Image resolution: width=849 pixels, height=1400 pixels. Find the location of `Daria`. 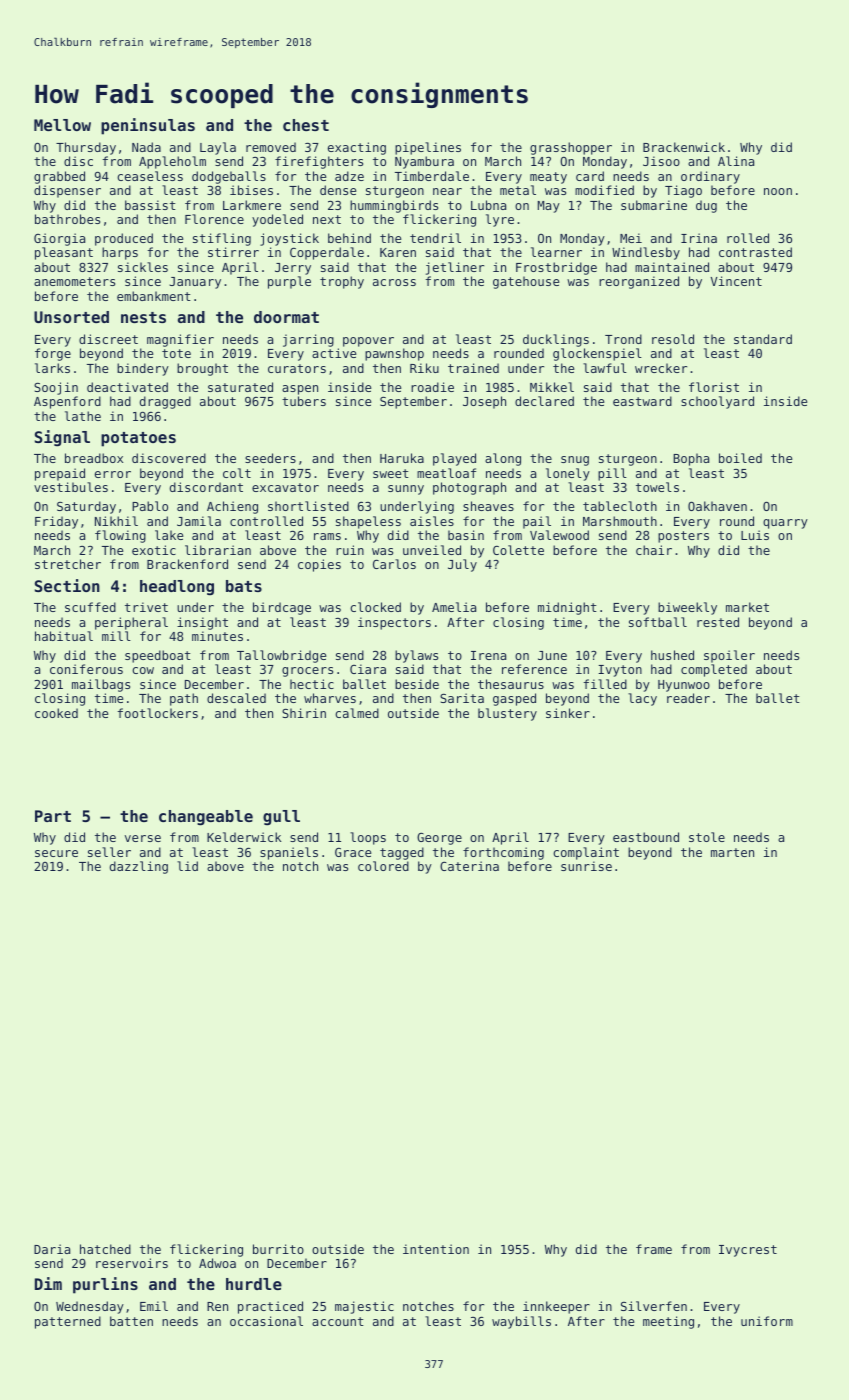

Daria is located at coordinates (52, 1249).
